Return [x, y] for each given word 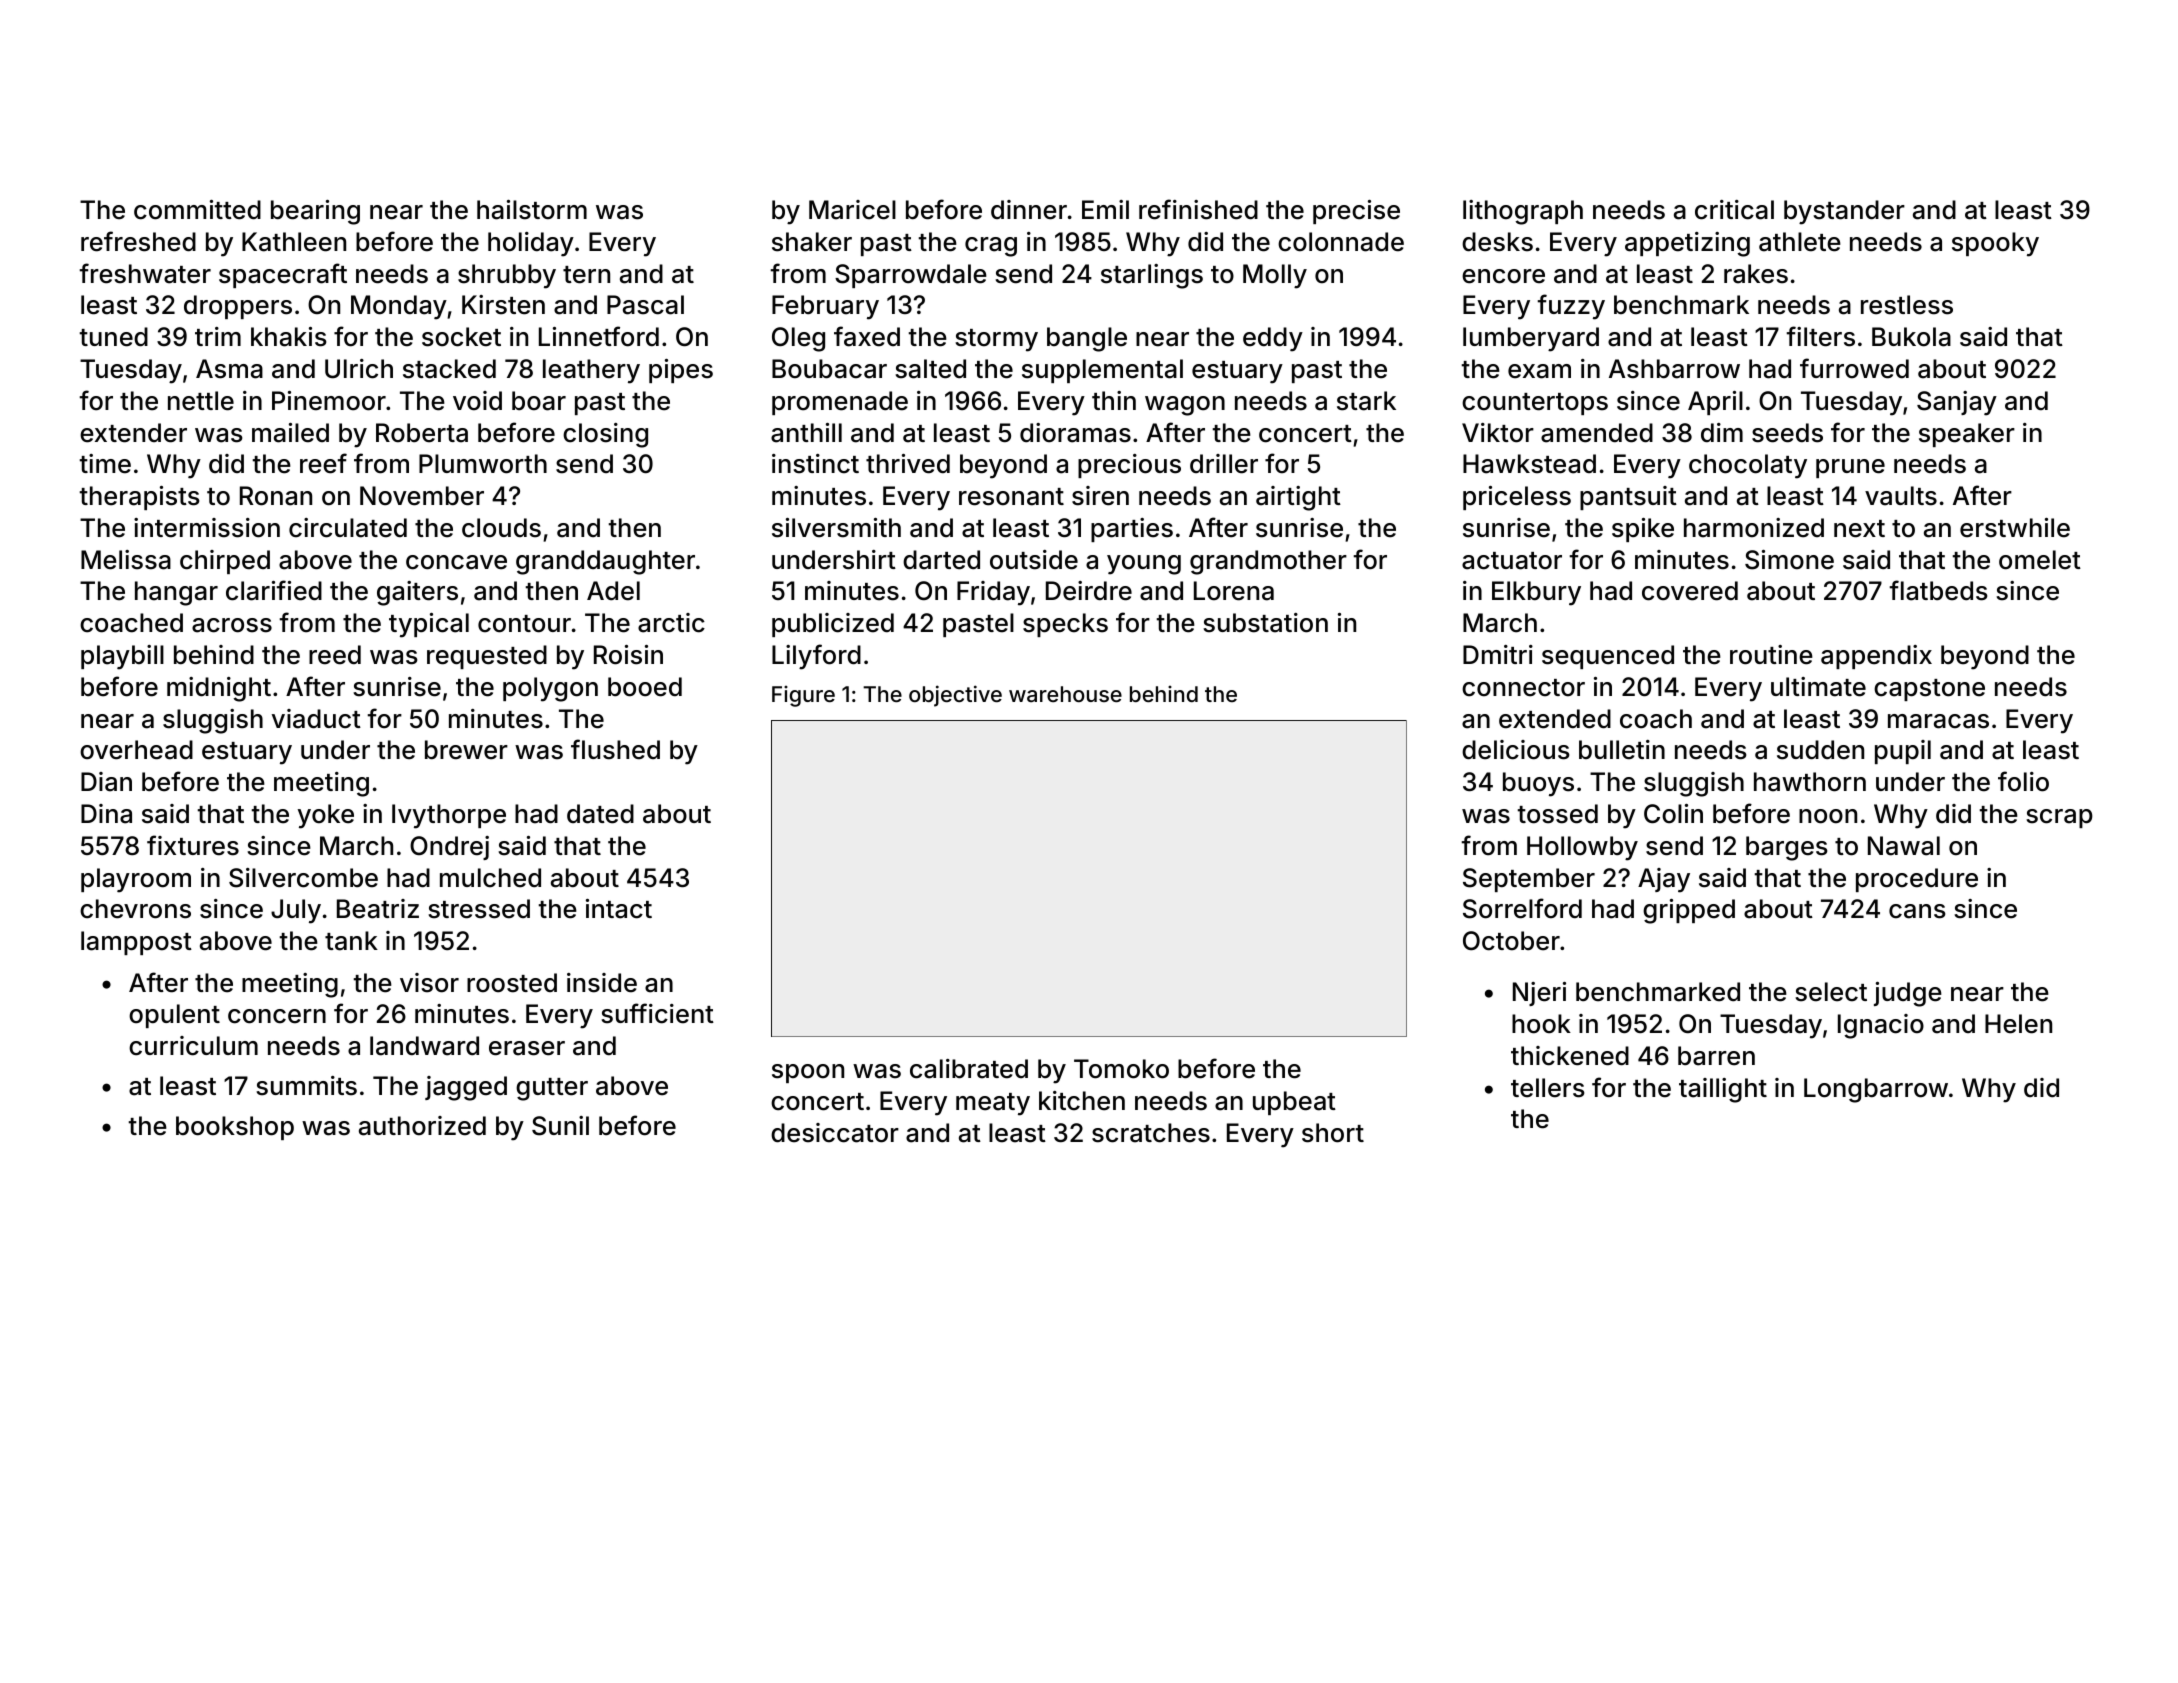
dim [1722, 432]
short [1333, 1133]
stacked [449, 369]
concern [277, 1016]
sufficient [657, 1013]
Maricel [852, 210]
